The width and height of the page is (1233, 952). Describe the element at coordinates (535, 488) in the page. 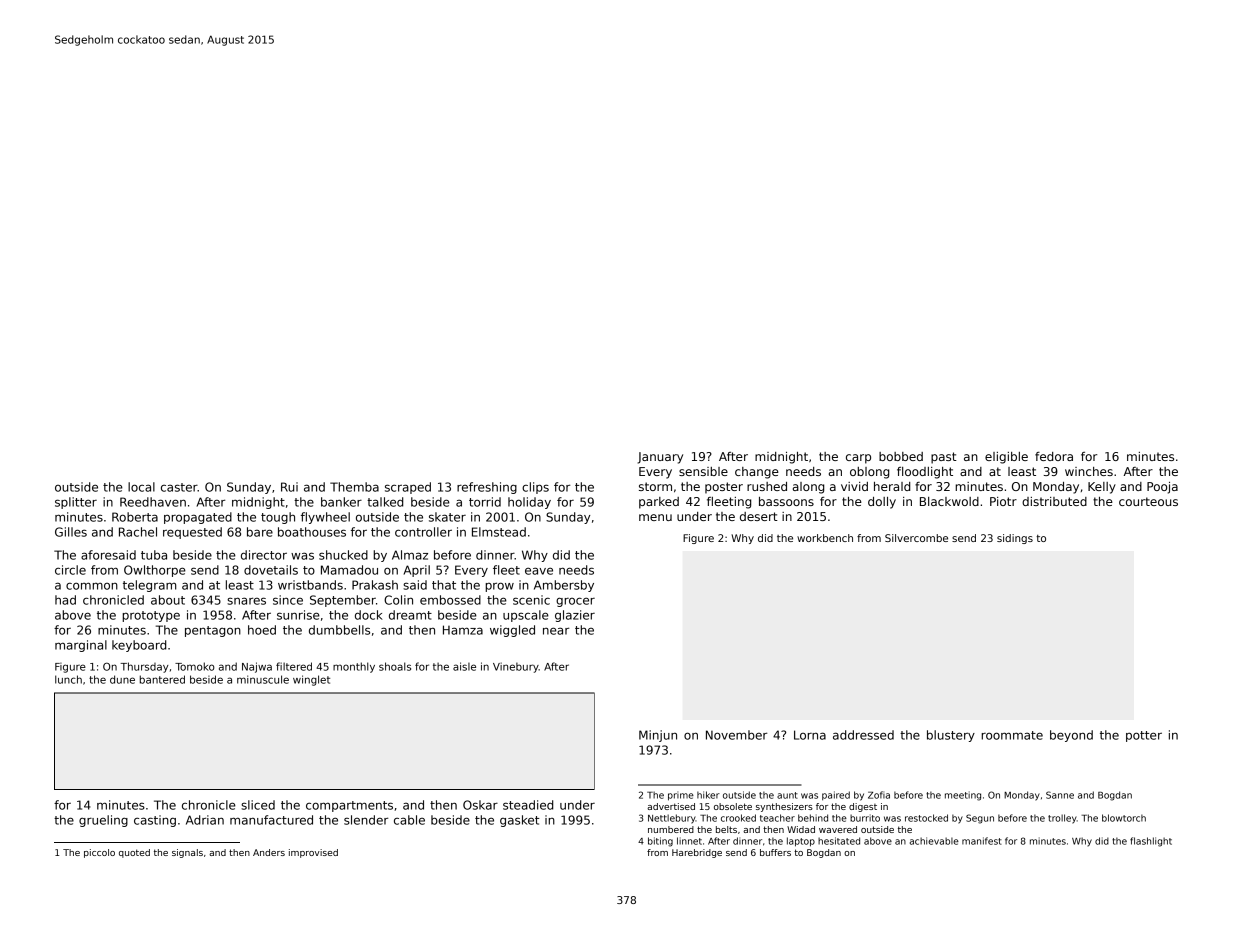

I see `clips` at that location.
